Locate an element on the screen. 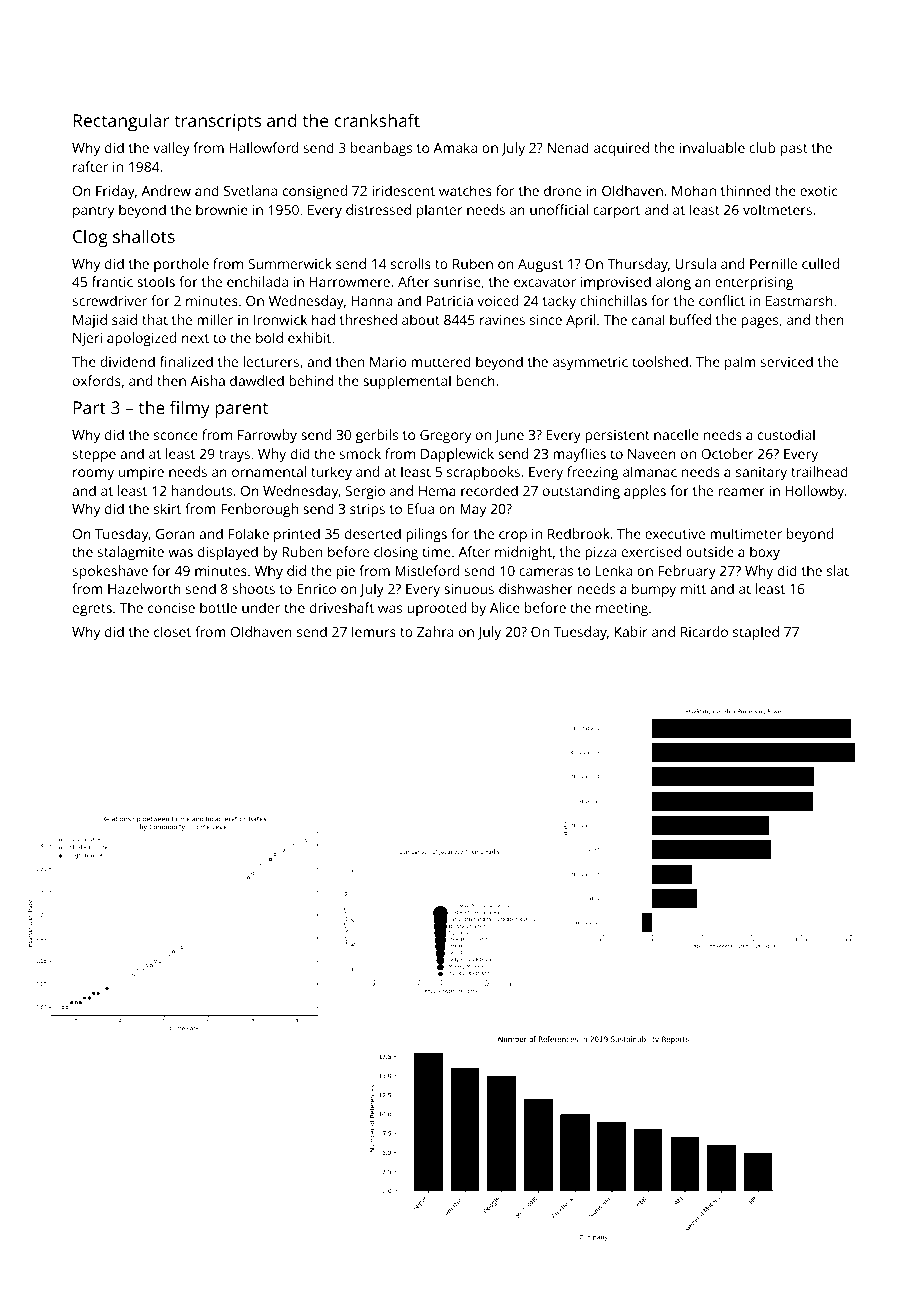 This screenshot has height=1308, width=924. consigned is located at coordinates (315, 192).
